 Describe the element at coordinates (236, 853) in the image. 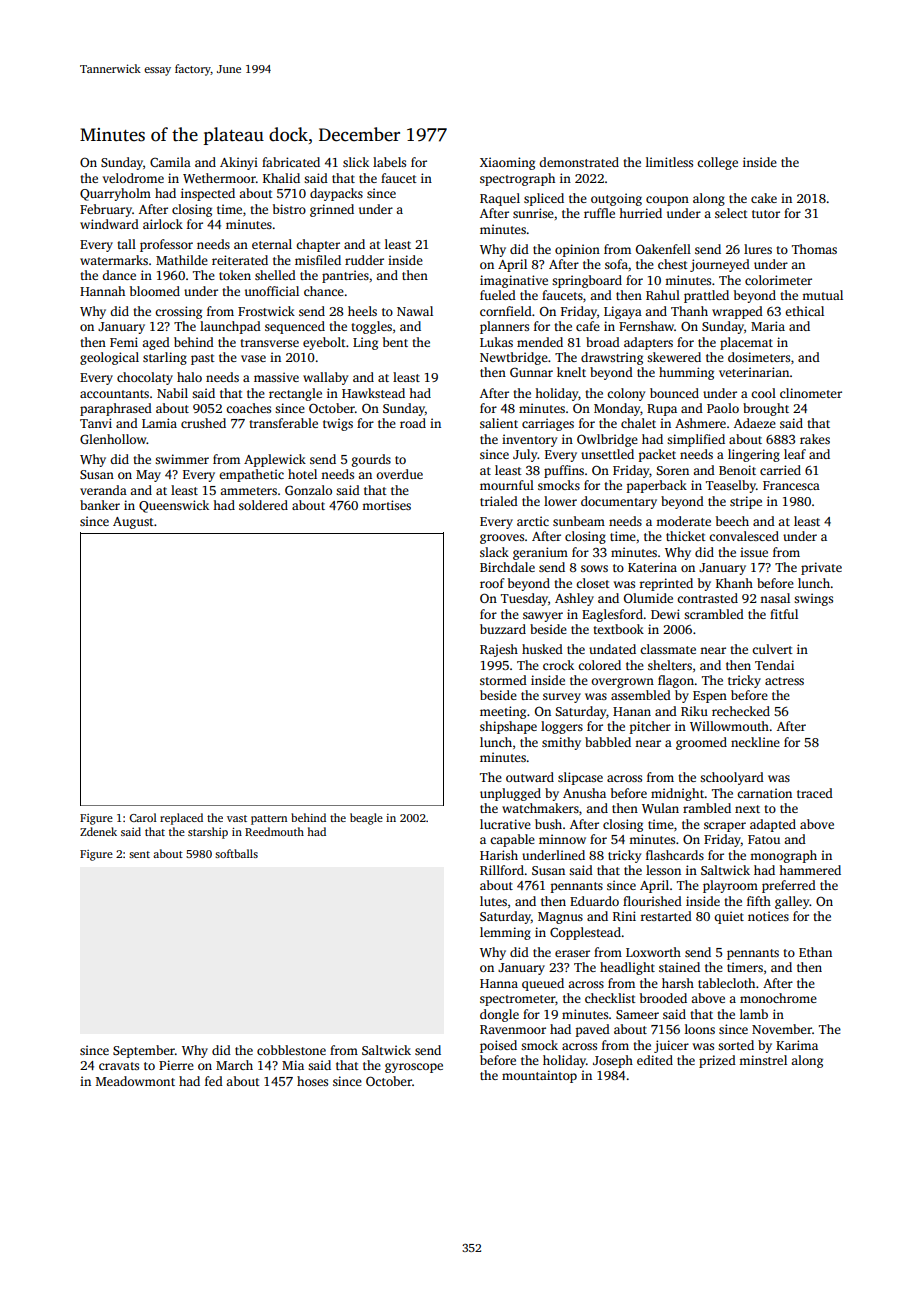

I see `softballs` at that location.
